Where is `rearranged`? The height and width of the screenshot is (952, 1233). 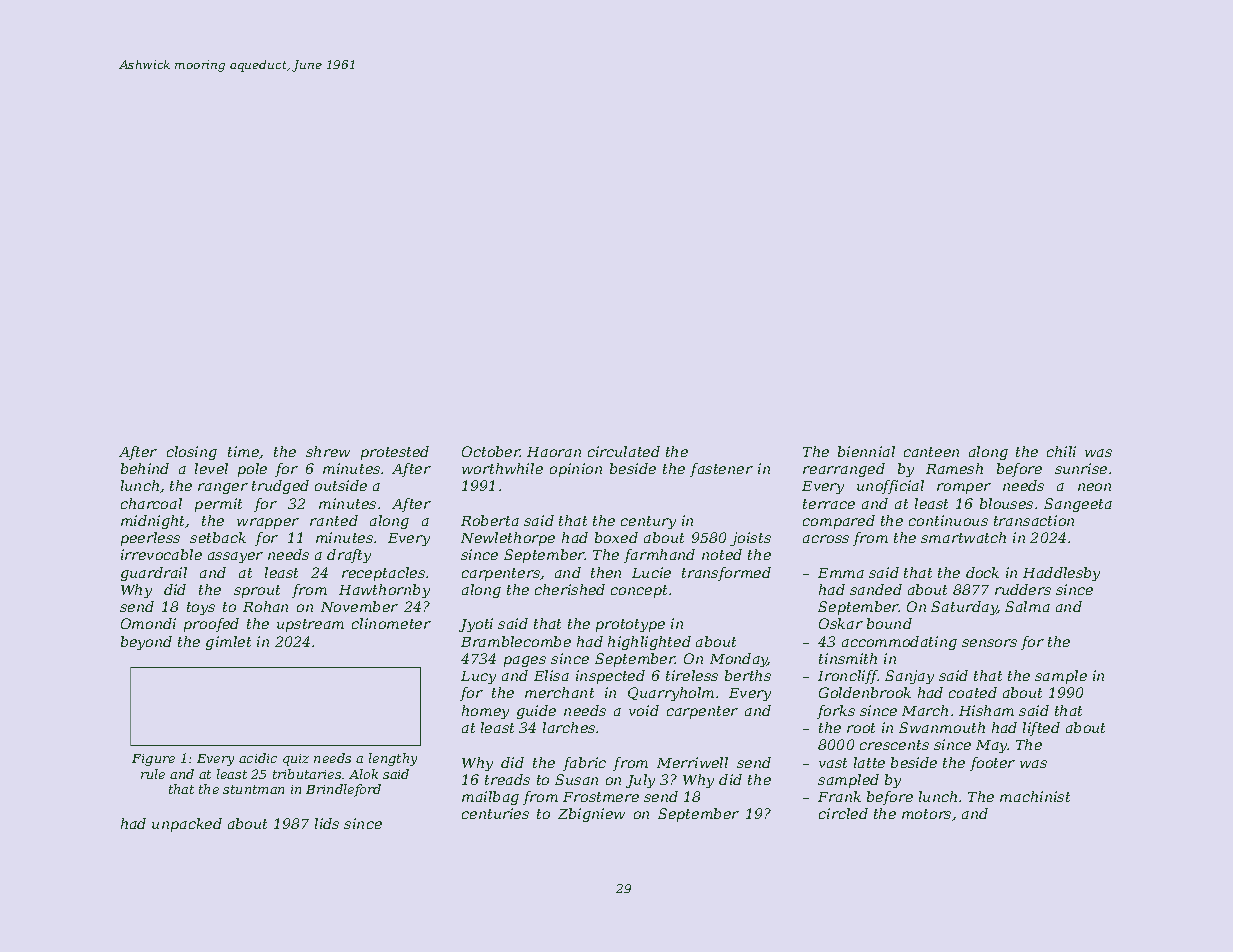 rearranged is located at coordinates (844, 470).
